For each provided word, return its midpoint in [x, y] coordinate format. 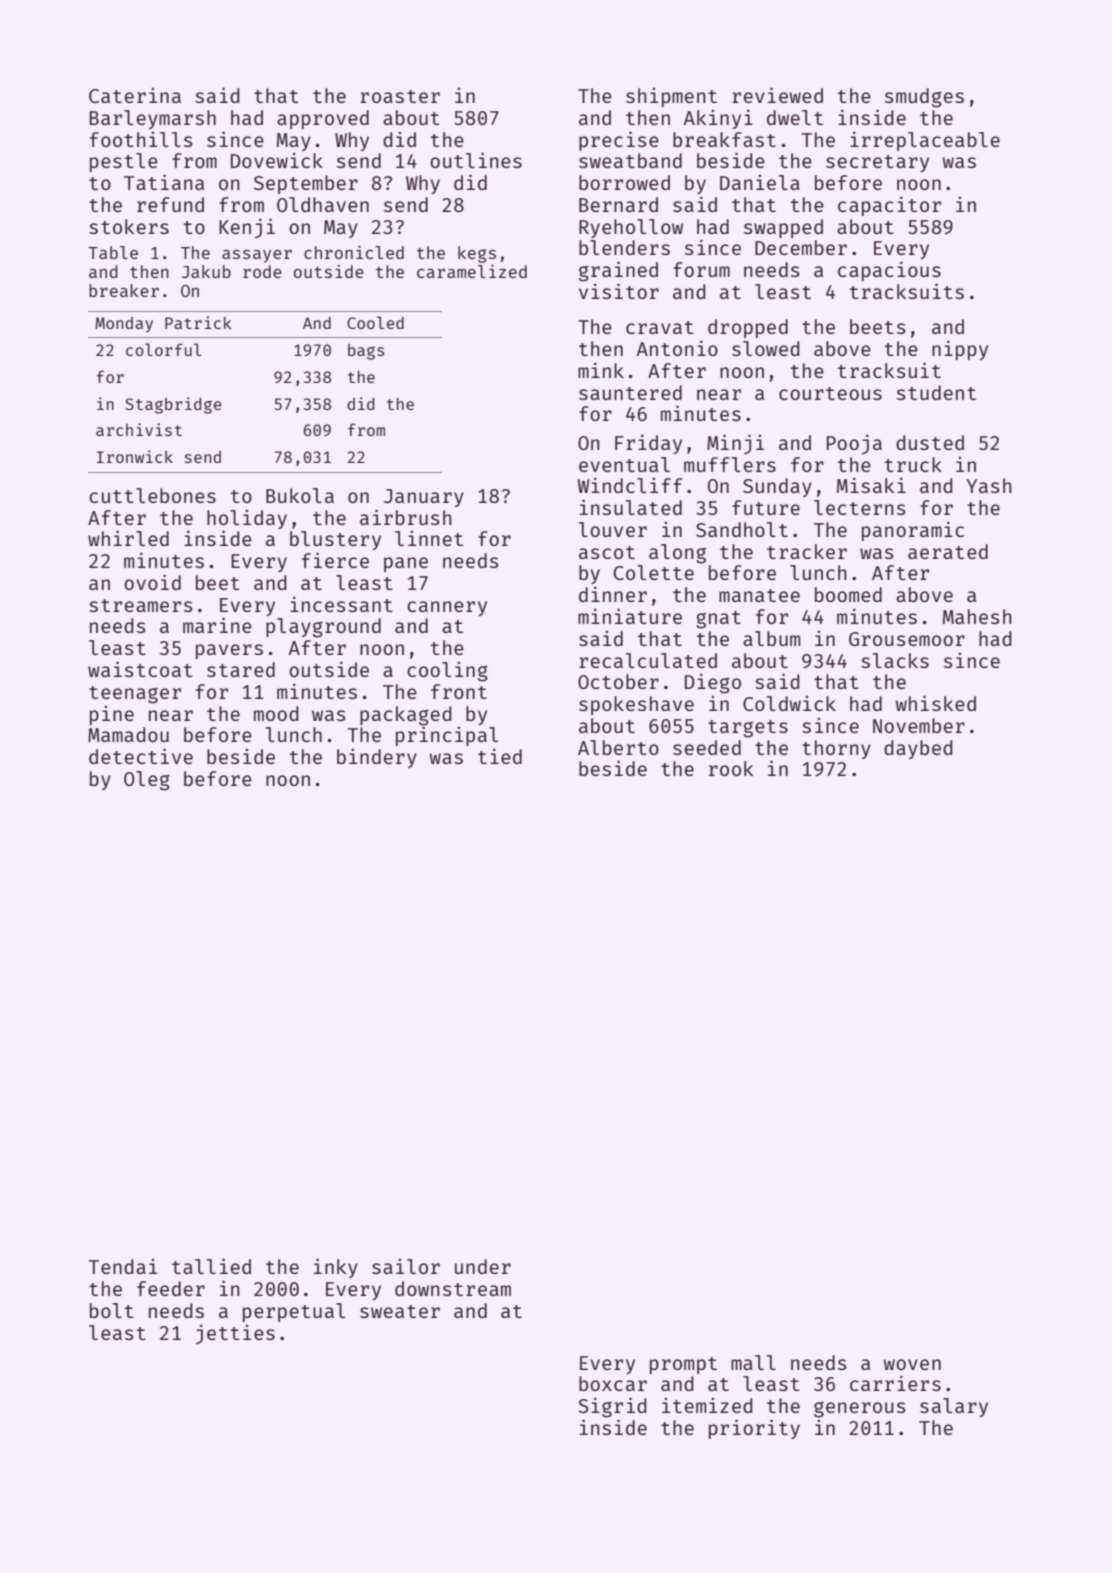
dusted [930, 442]
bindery [377, 758]
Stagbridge [173, 405]
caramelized [472, 271]
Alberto [618, 747]
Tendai [123, 1266]
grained [618, 271]
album [771, 638]
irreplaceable [925, 141]
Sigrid [612, 1407]
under [483, 1266]
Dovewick [277, 160]
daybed [918, 749]
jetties [235, 1334]
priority [754, 1429]
